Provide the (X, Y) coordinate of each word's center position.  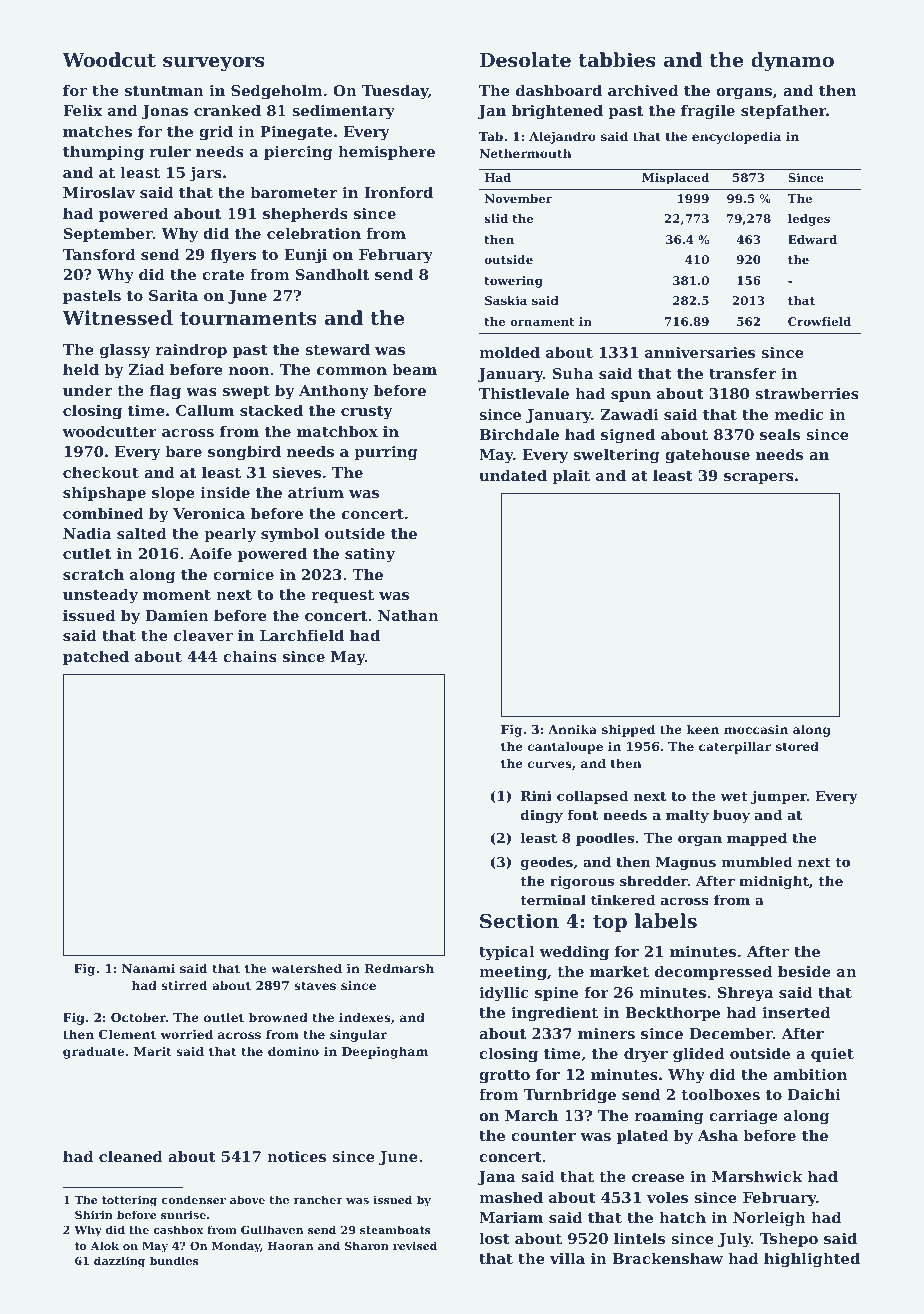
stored (797, 746)
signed (628, 436)
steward (337, 349)
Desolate (525, 60)
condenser (194, 1199)
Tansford (99, 254)
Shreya (745, 994)
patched (96, 657)
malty (687, 816)
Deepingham (385, 1052)
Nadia (87, 533)
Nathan (408, 615)
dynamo (792, 61)
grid (216, 133)
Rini (536, 795)
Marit (153, 1051)
